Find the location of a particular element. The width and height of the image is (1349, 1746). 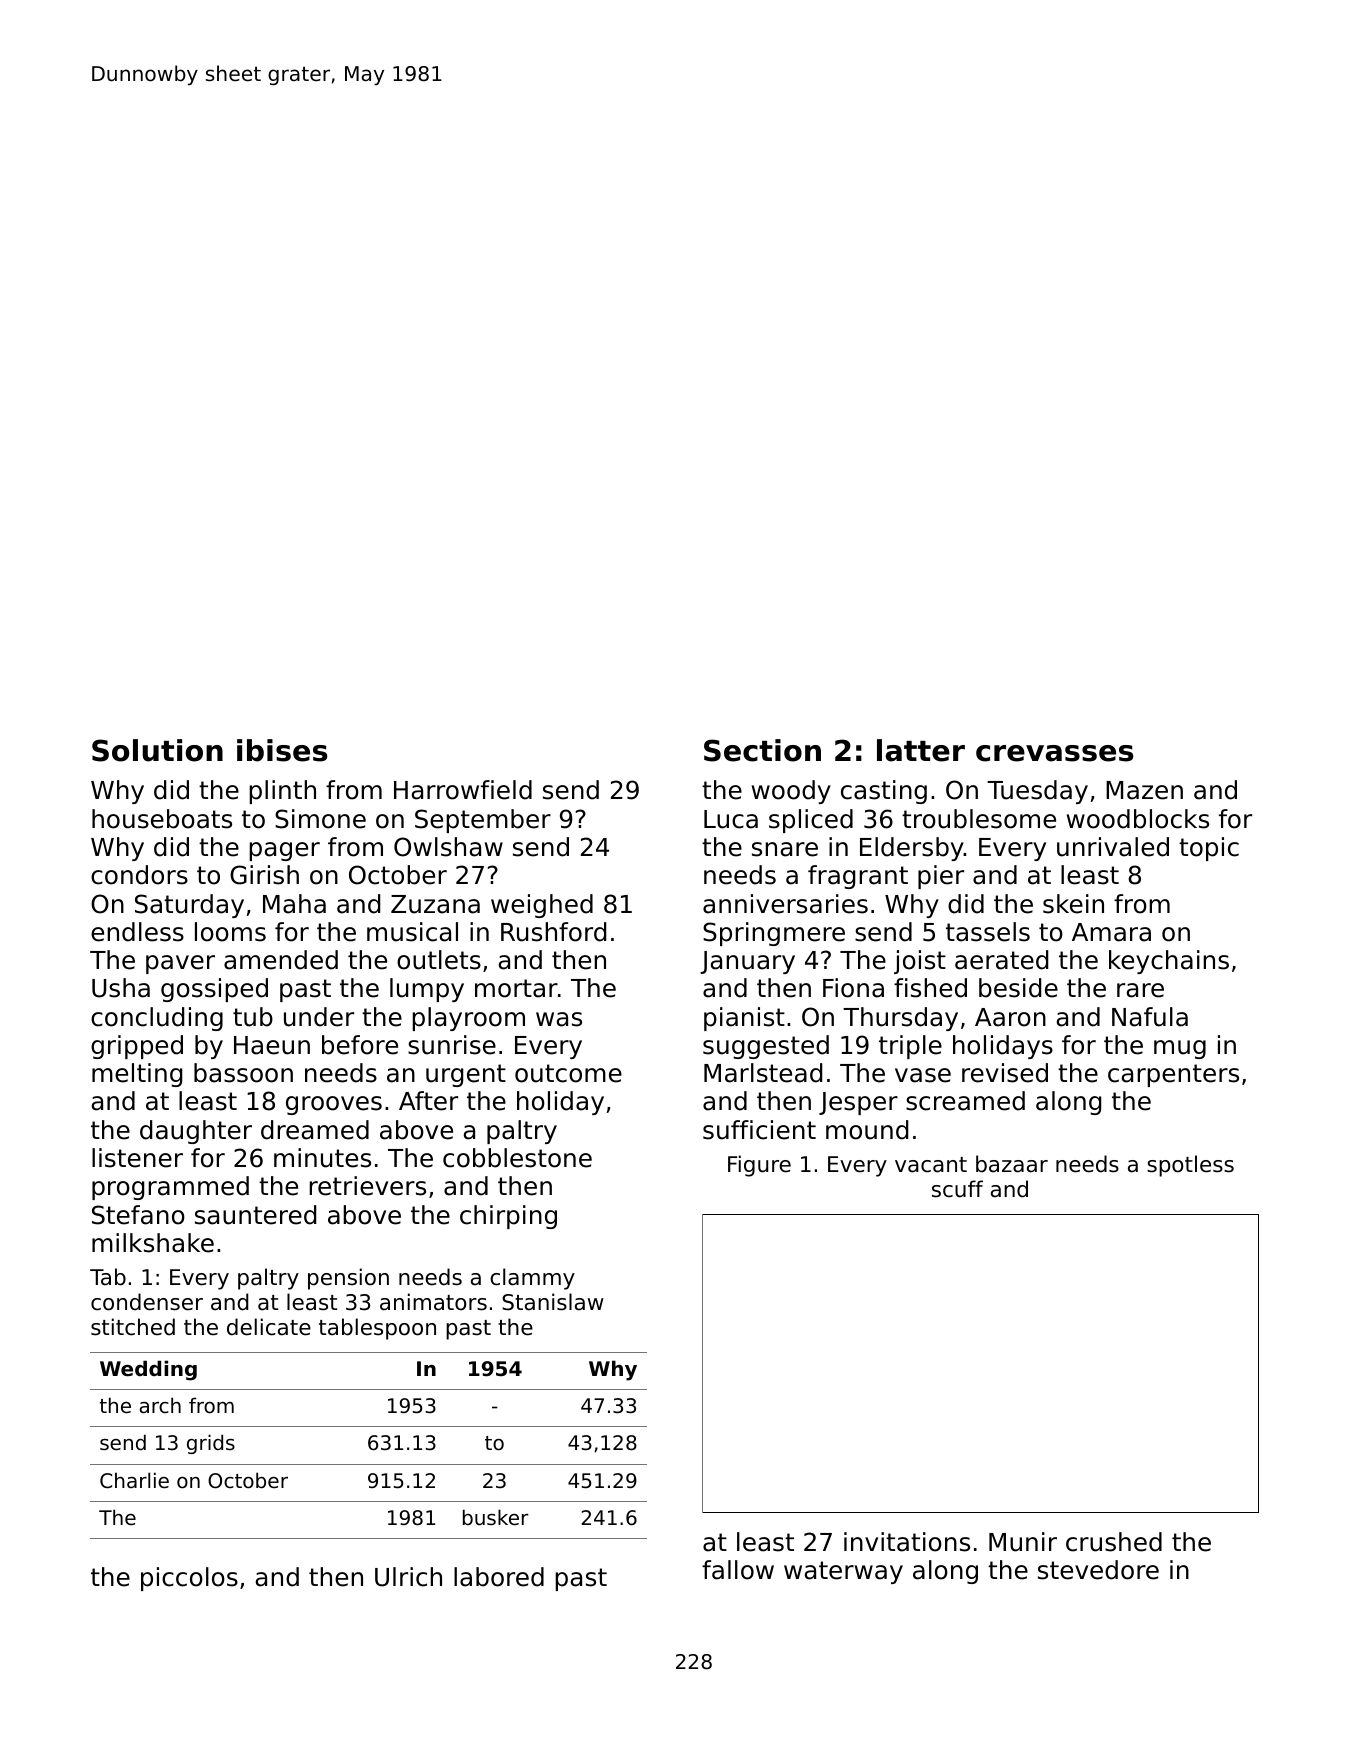

Munir is located at coordinates (1023, 1542).
